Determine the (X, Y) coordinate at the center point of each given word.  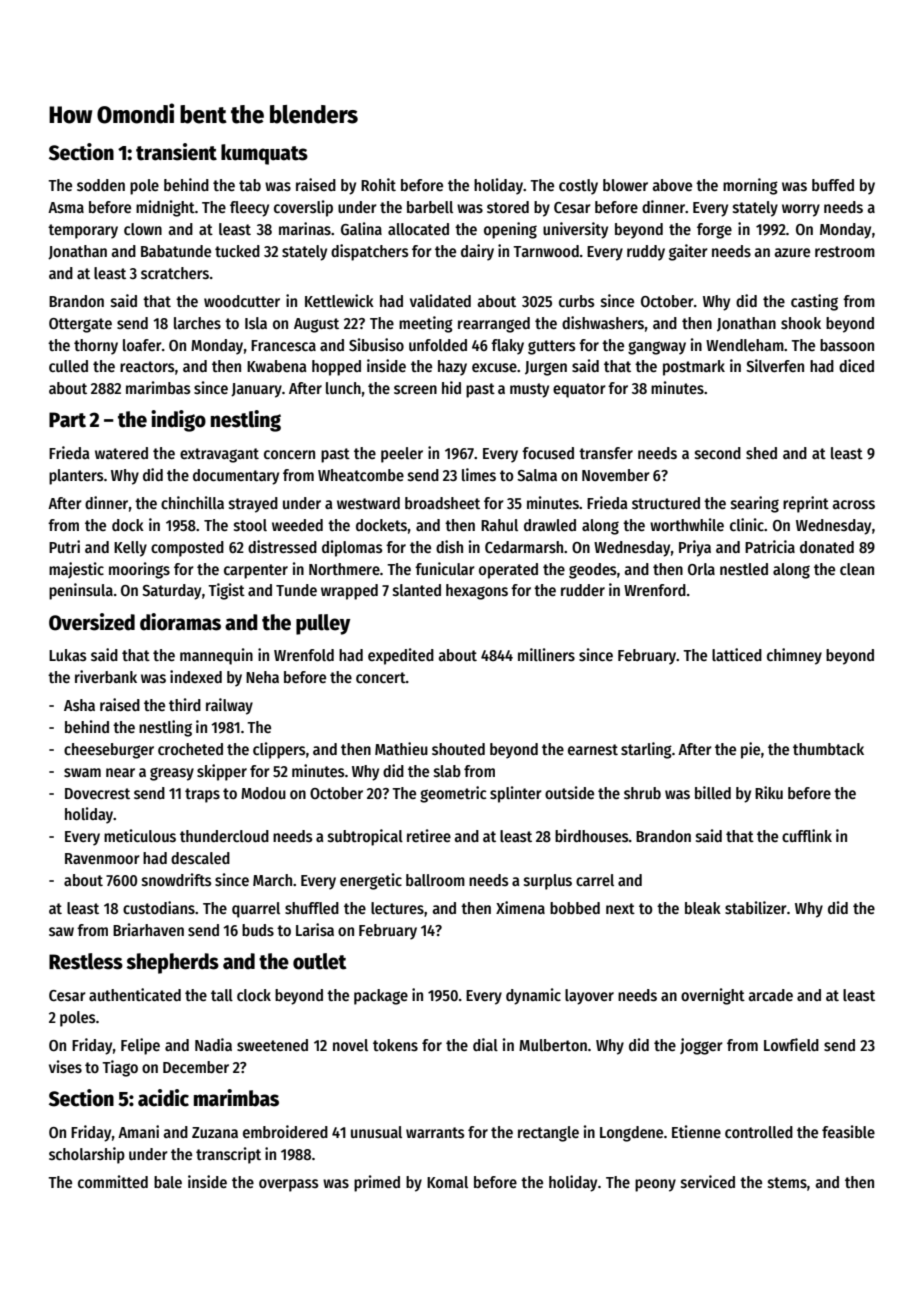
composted (187, 549)
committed (113, 1181)
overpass (289, 1185)
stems (787, 1183)
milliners (546, 654)
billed (713, 792)
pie (750, 750)
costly (578, 187)
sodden (101, 185)
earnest (593, 750)
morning (750, 186)
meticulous (140, 836)
